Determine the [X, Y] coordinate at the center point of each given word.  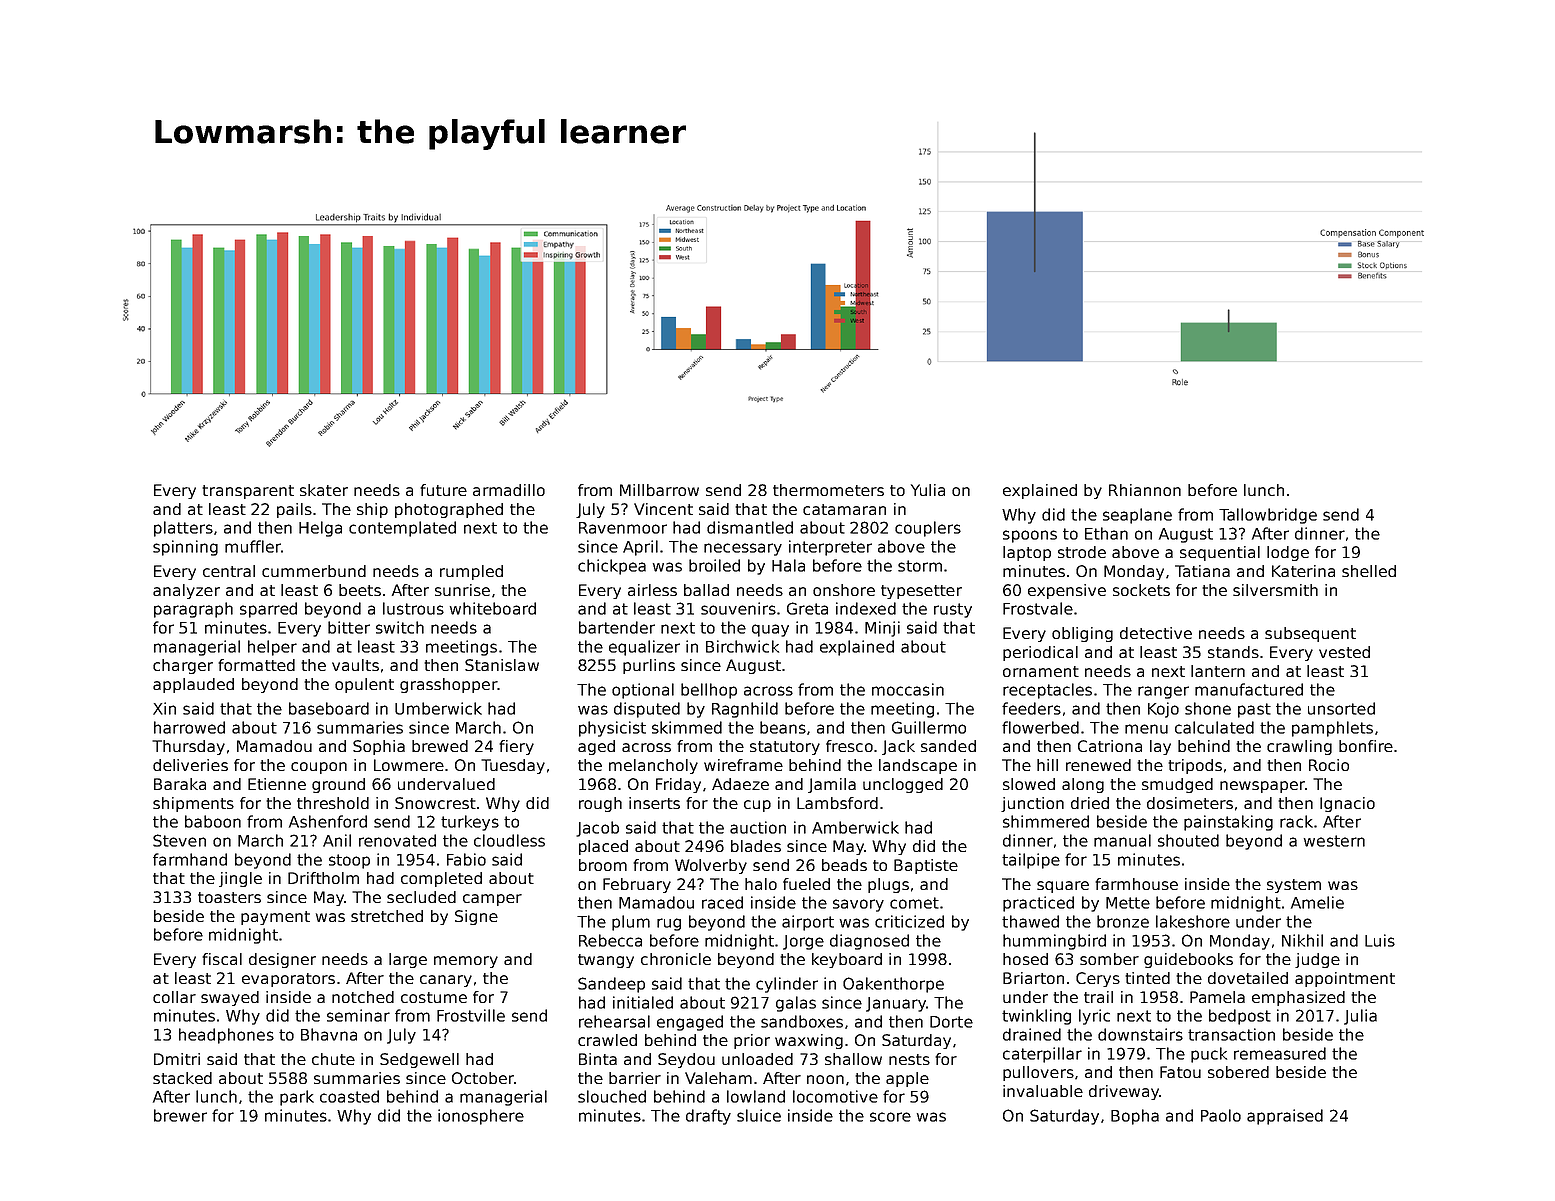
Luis [1380, 940]
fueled [806, 884]
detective [1156, 633]
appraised [1285, 1117]
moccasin [908, 689]
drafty [708, 1117]
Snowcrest [435, 803]
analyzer [186, 591]
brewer [180, 1115]
